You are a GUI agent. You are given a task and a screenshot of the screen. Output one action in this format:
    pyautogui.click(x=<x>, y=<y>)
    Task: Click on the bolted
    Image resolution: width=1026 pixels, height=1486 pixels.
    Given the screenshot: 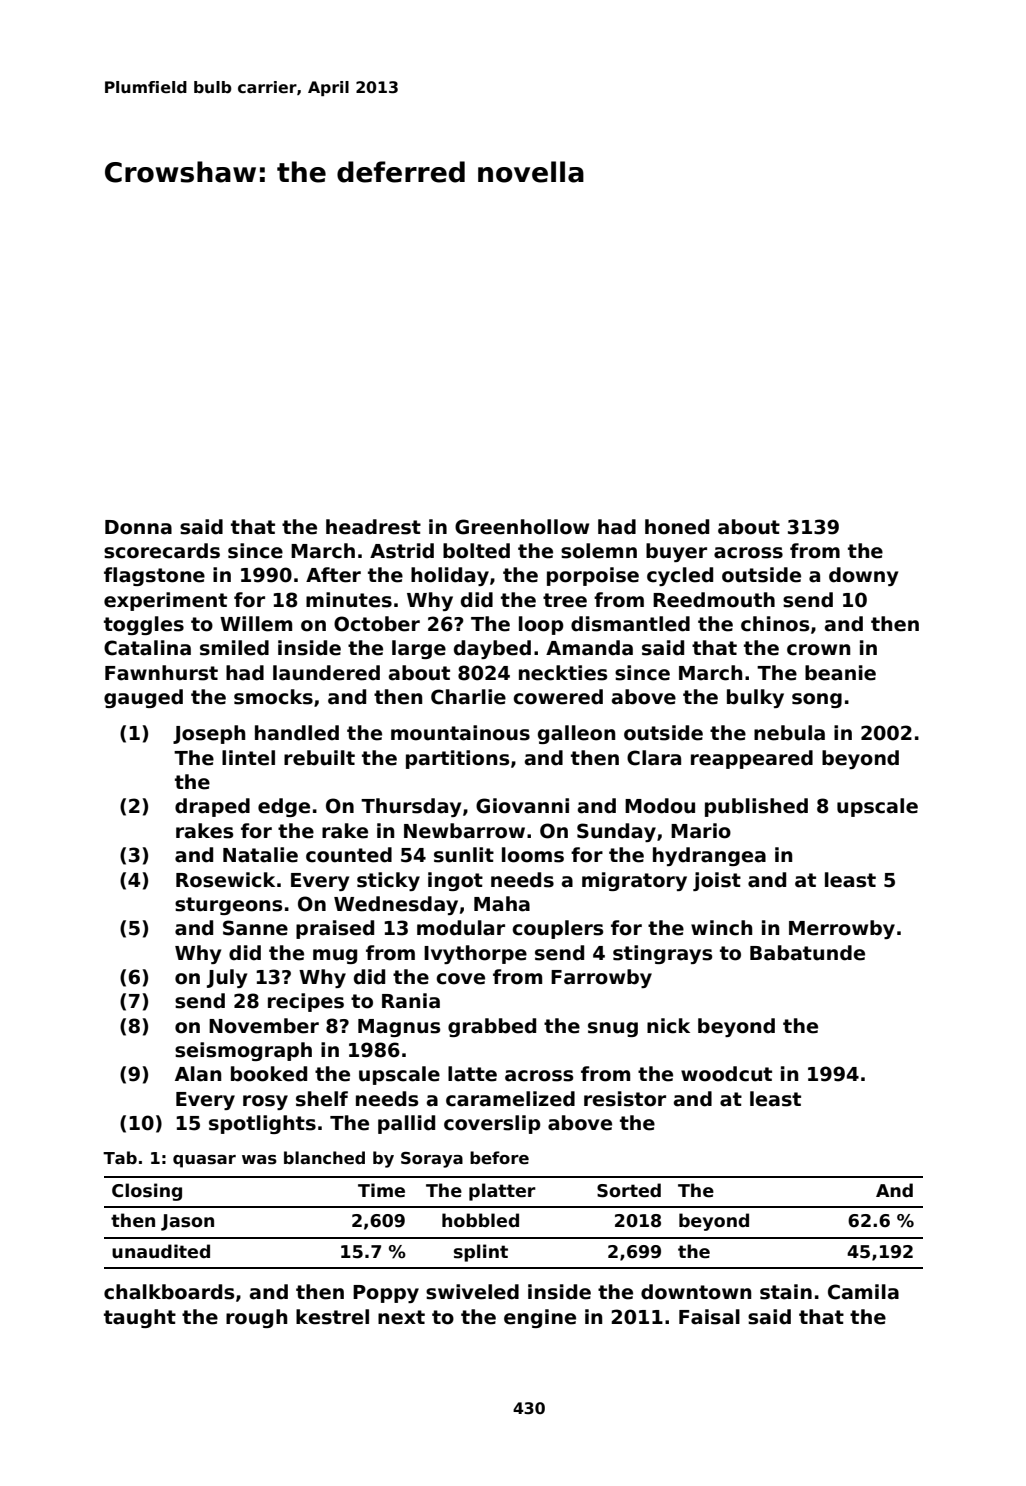 What is the action you would take?
    pyautogui.click(x=476, y=551)
